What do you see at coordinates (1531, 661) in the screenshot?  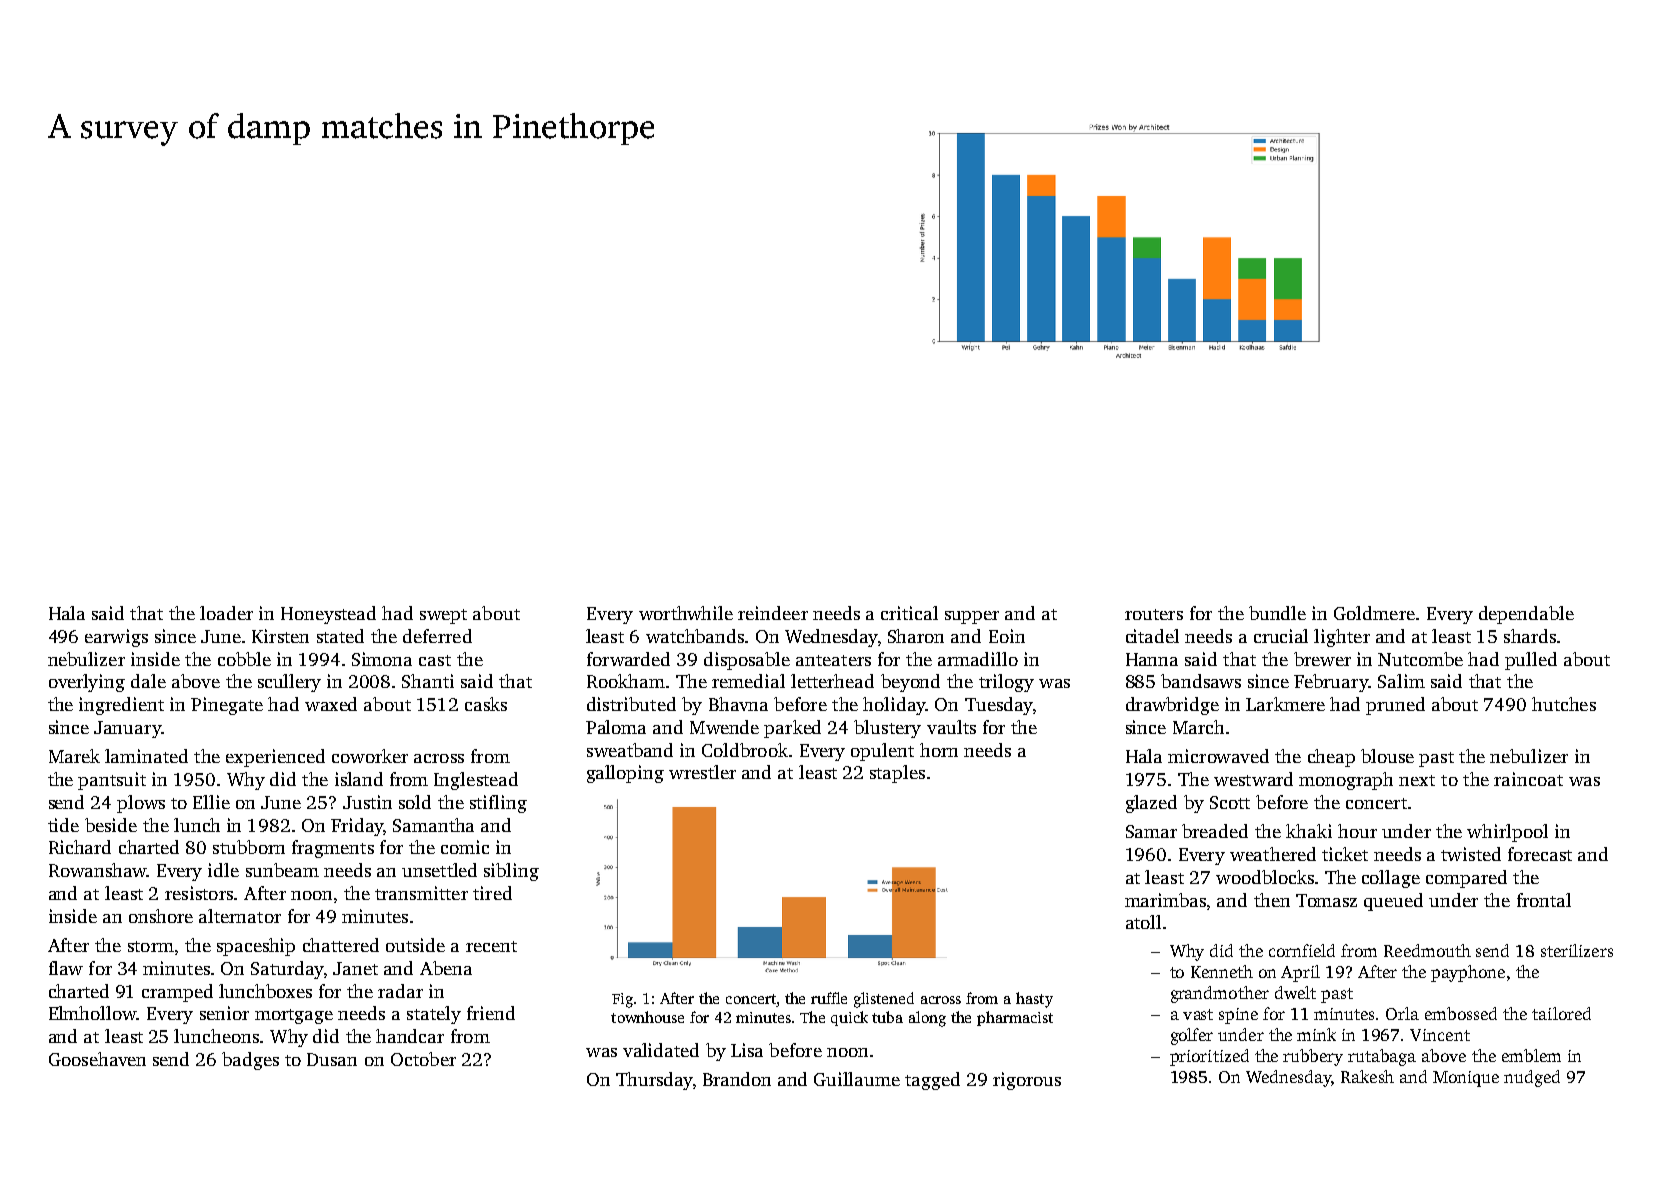 I see `pulled` at bounding box center [1531, 661].
